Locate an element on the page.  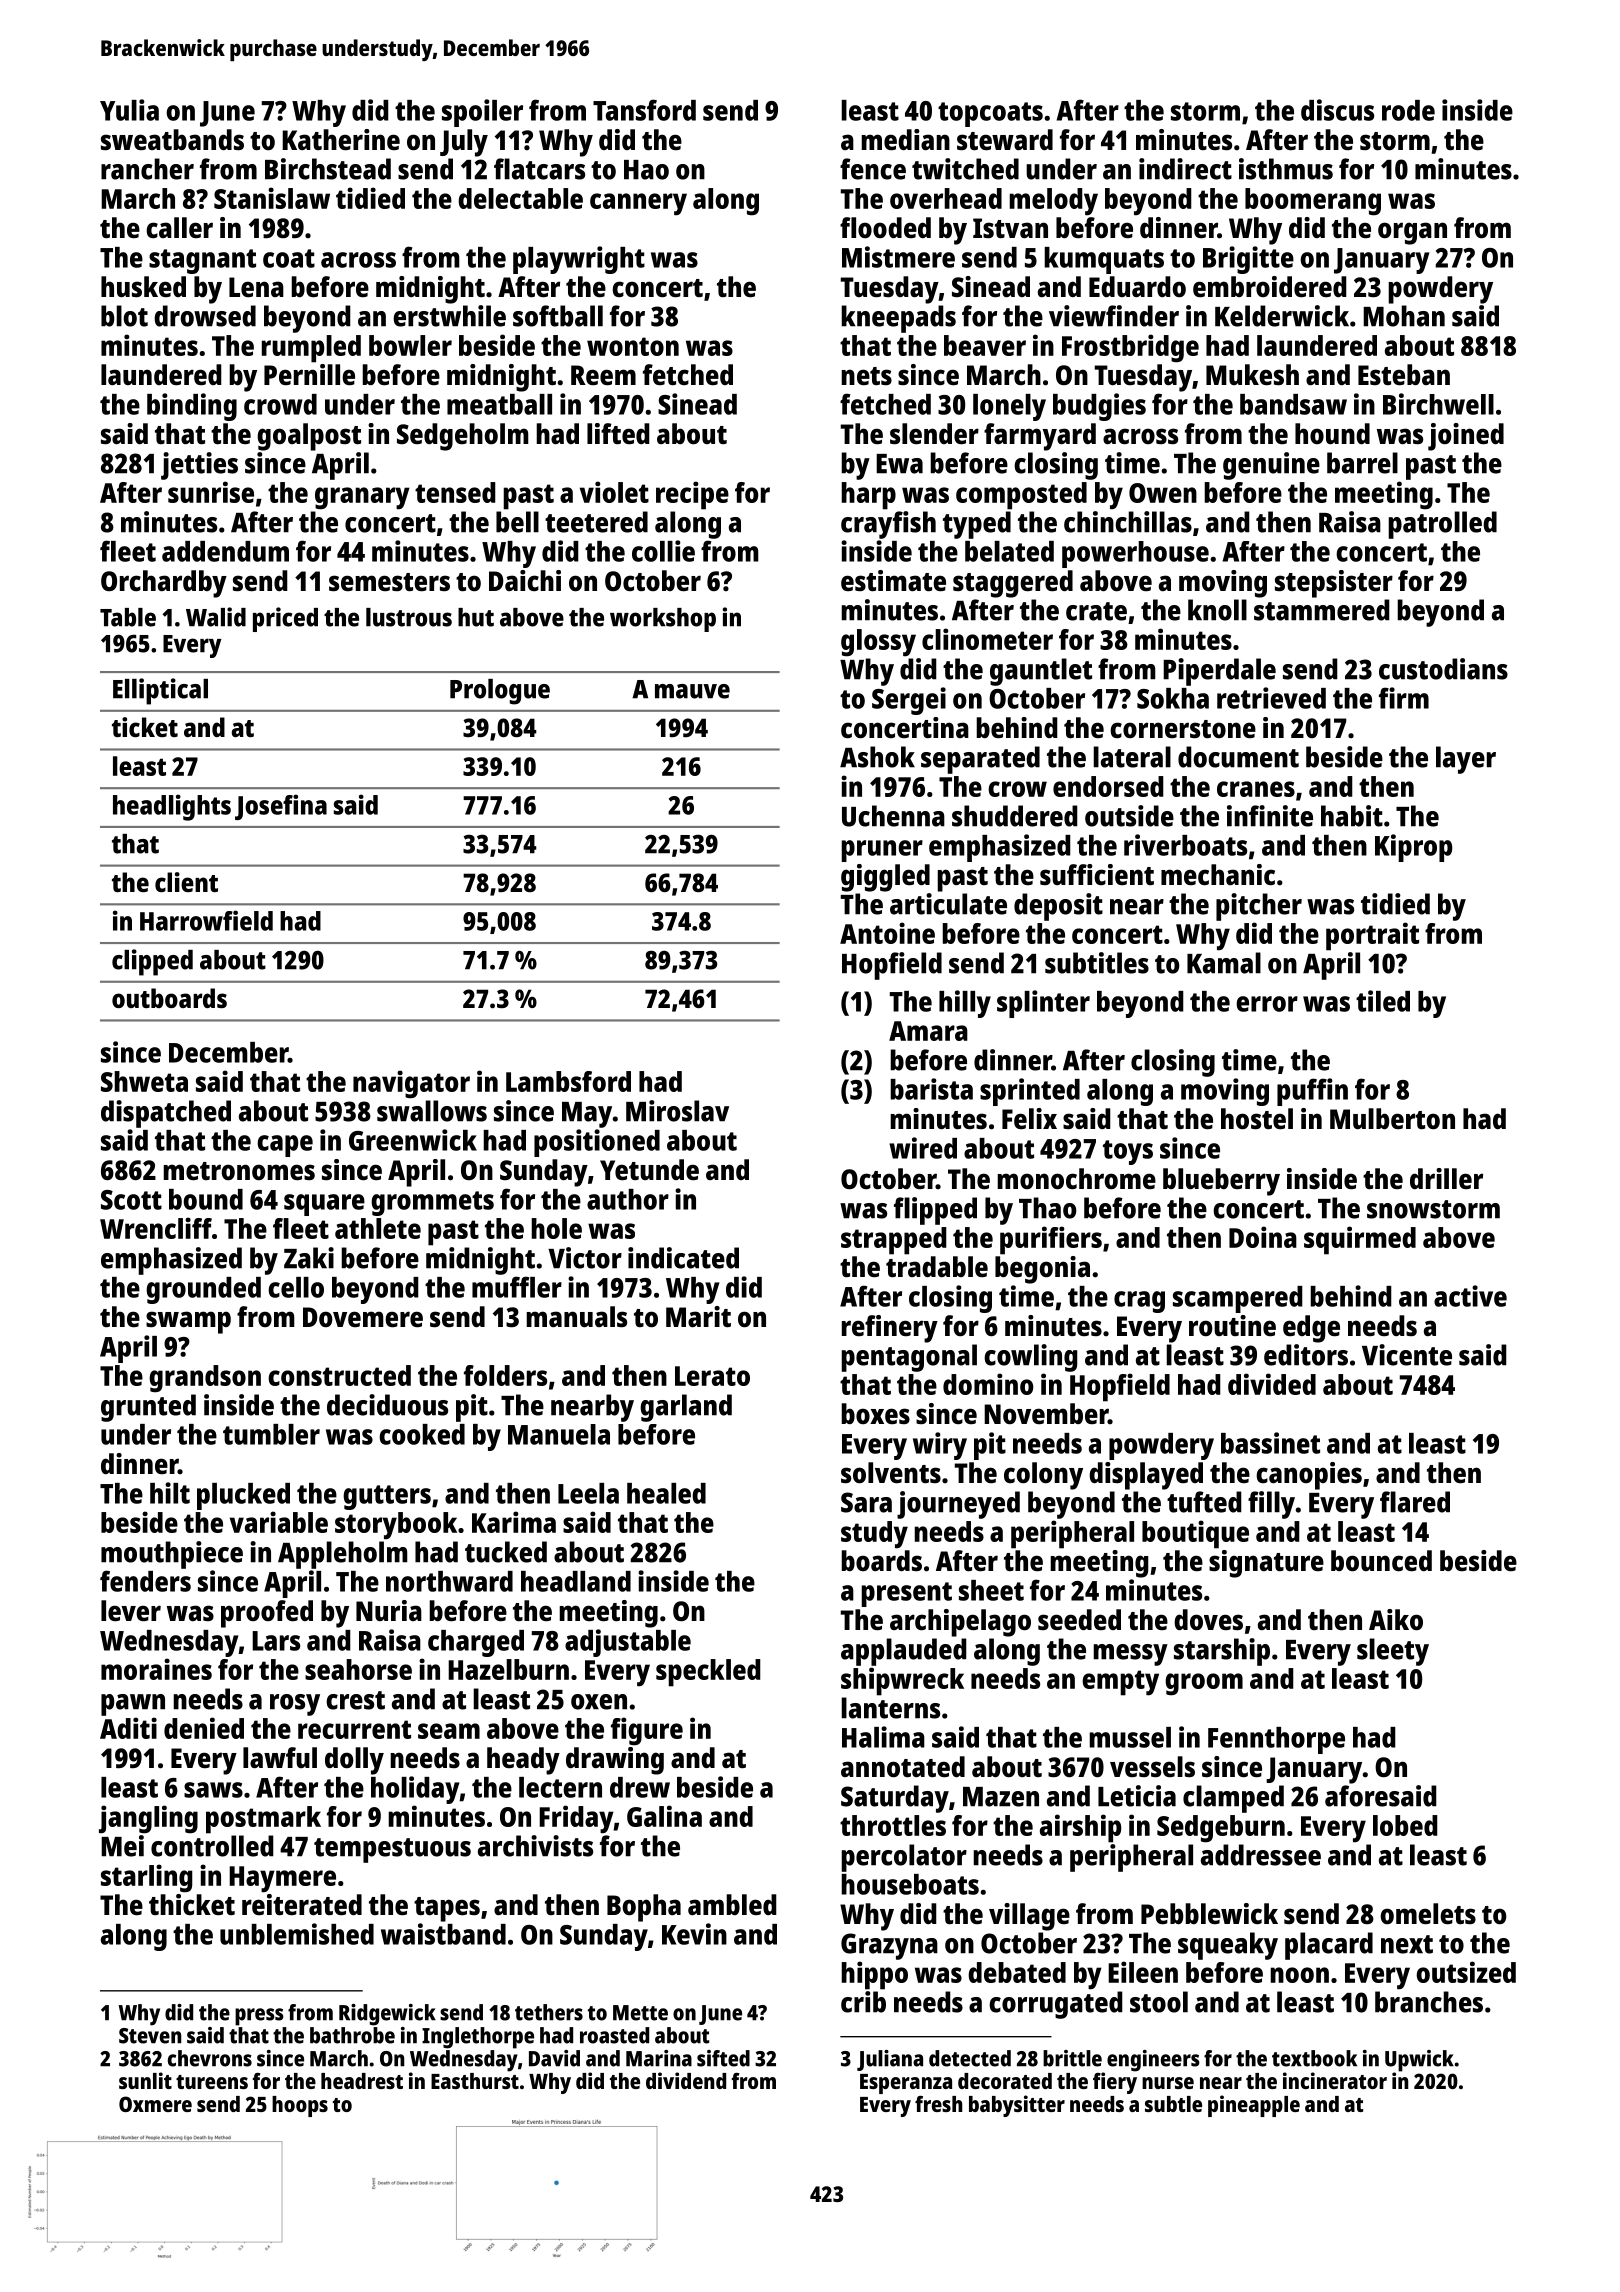
composted is located at coordinates (1021, 496).
